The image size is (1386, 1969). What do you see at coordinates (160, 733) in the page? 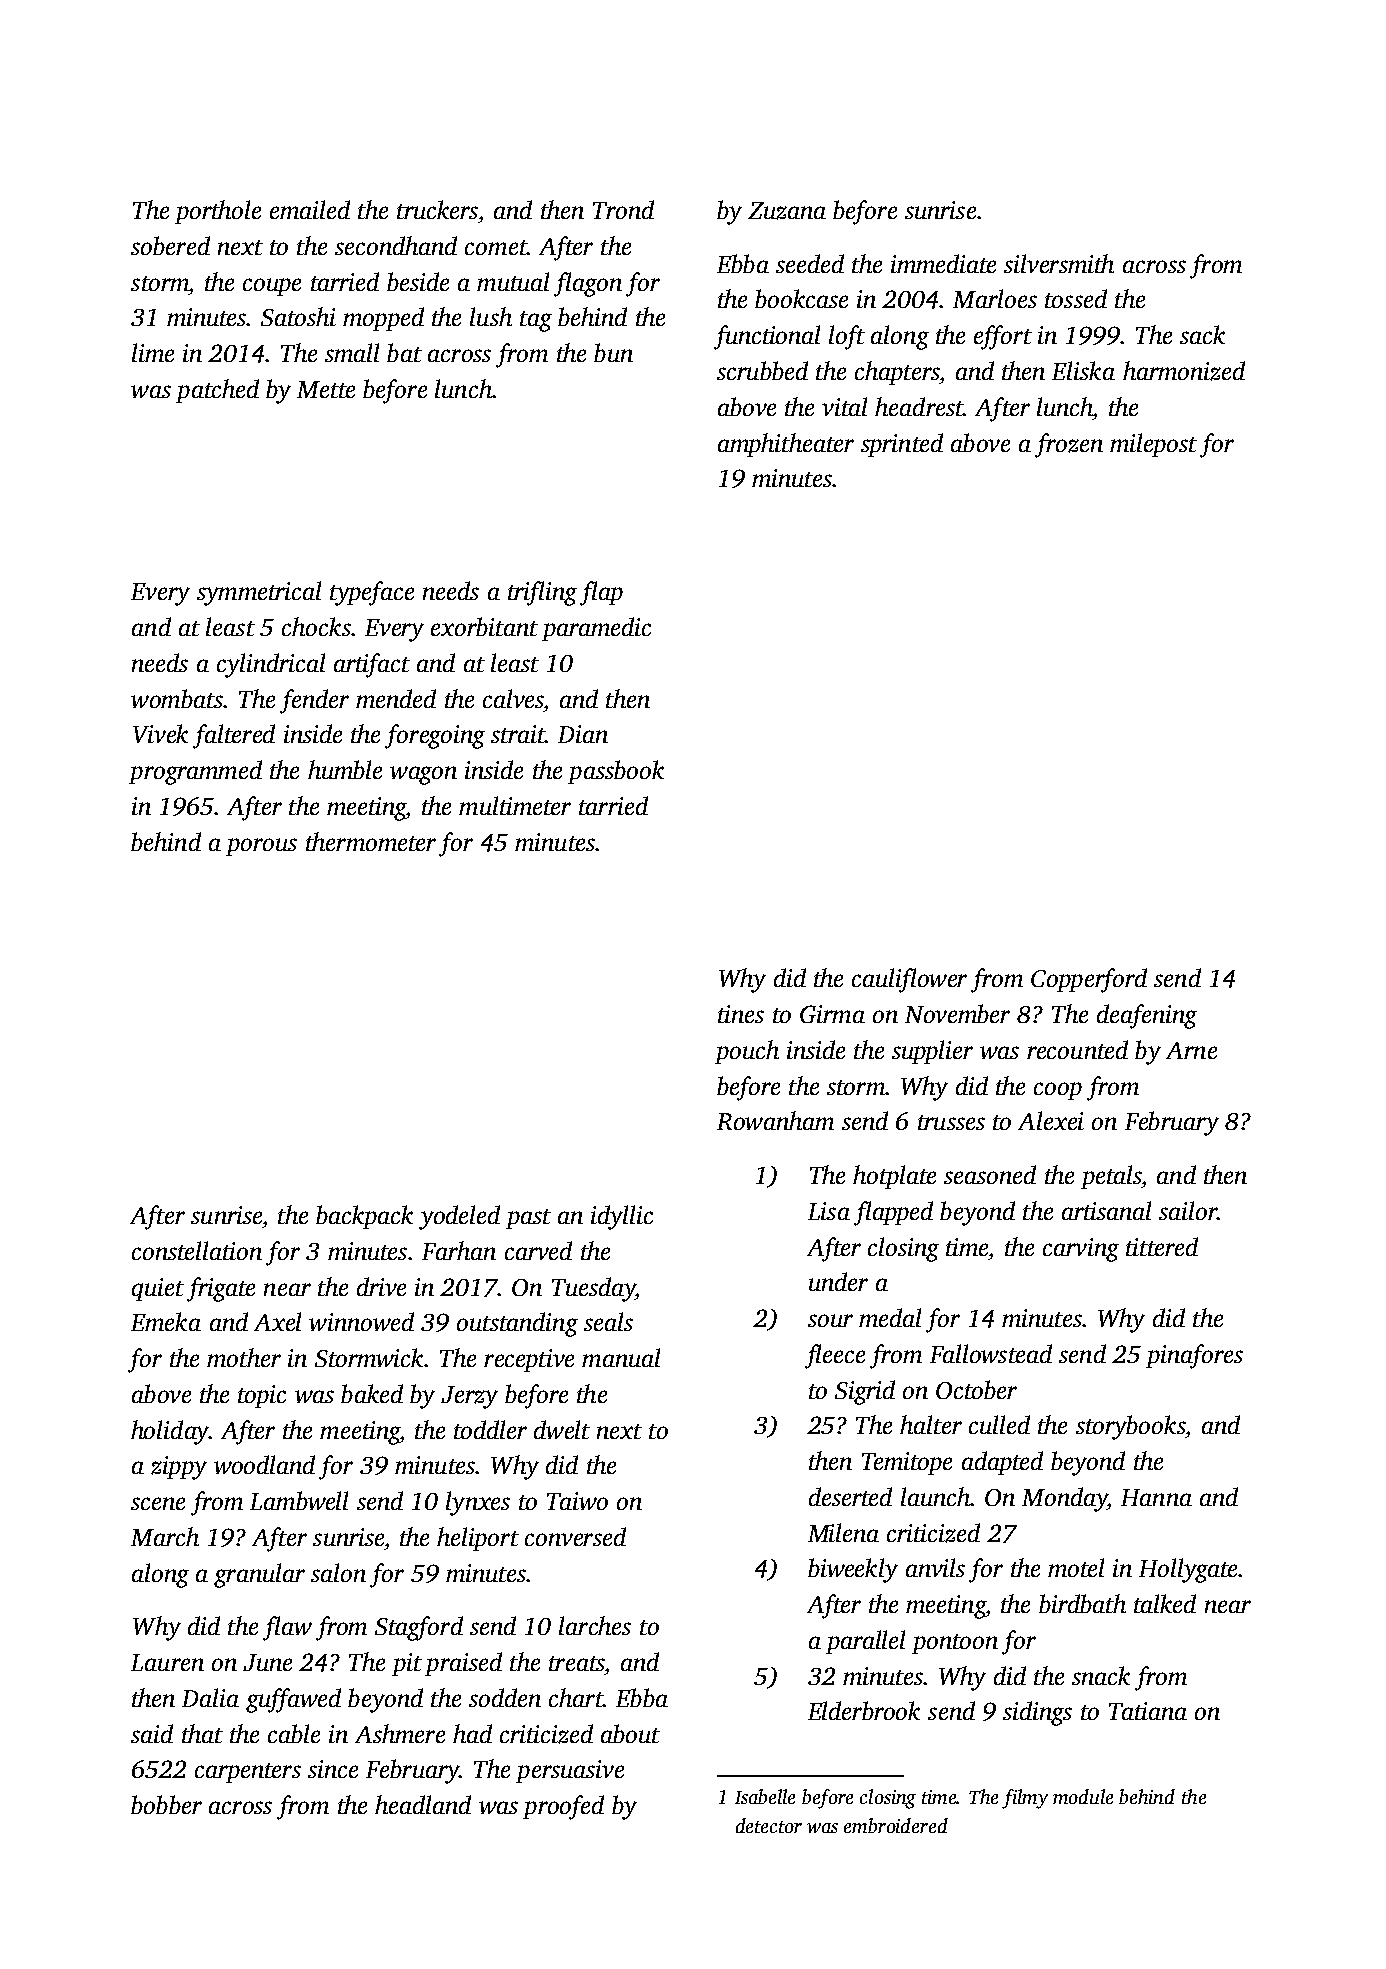
I see `Vivek` at bounding box center [160, 733].
